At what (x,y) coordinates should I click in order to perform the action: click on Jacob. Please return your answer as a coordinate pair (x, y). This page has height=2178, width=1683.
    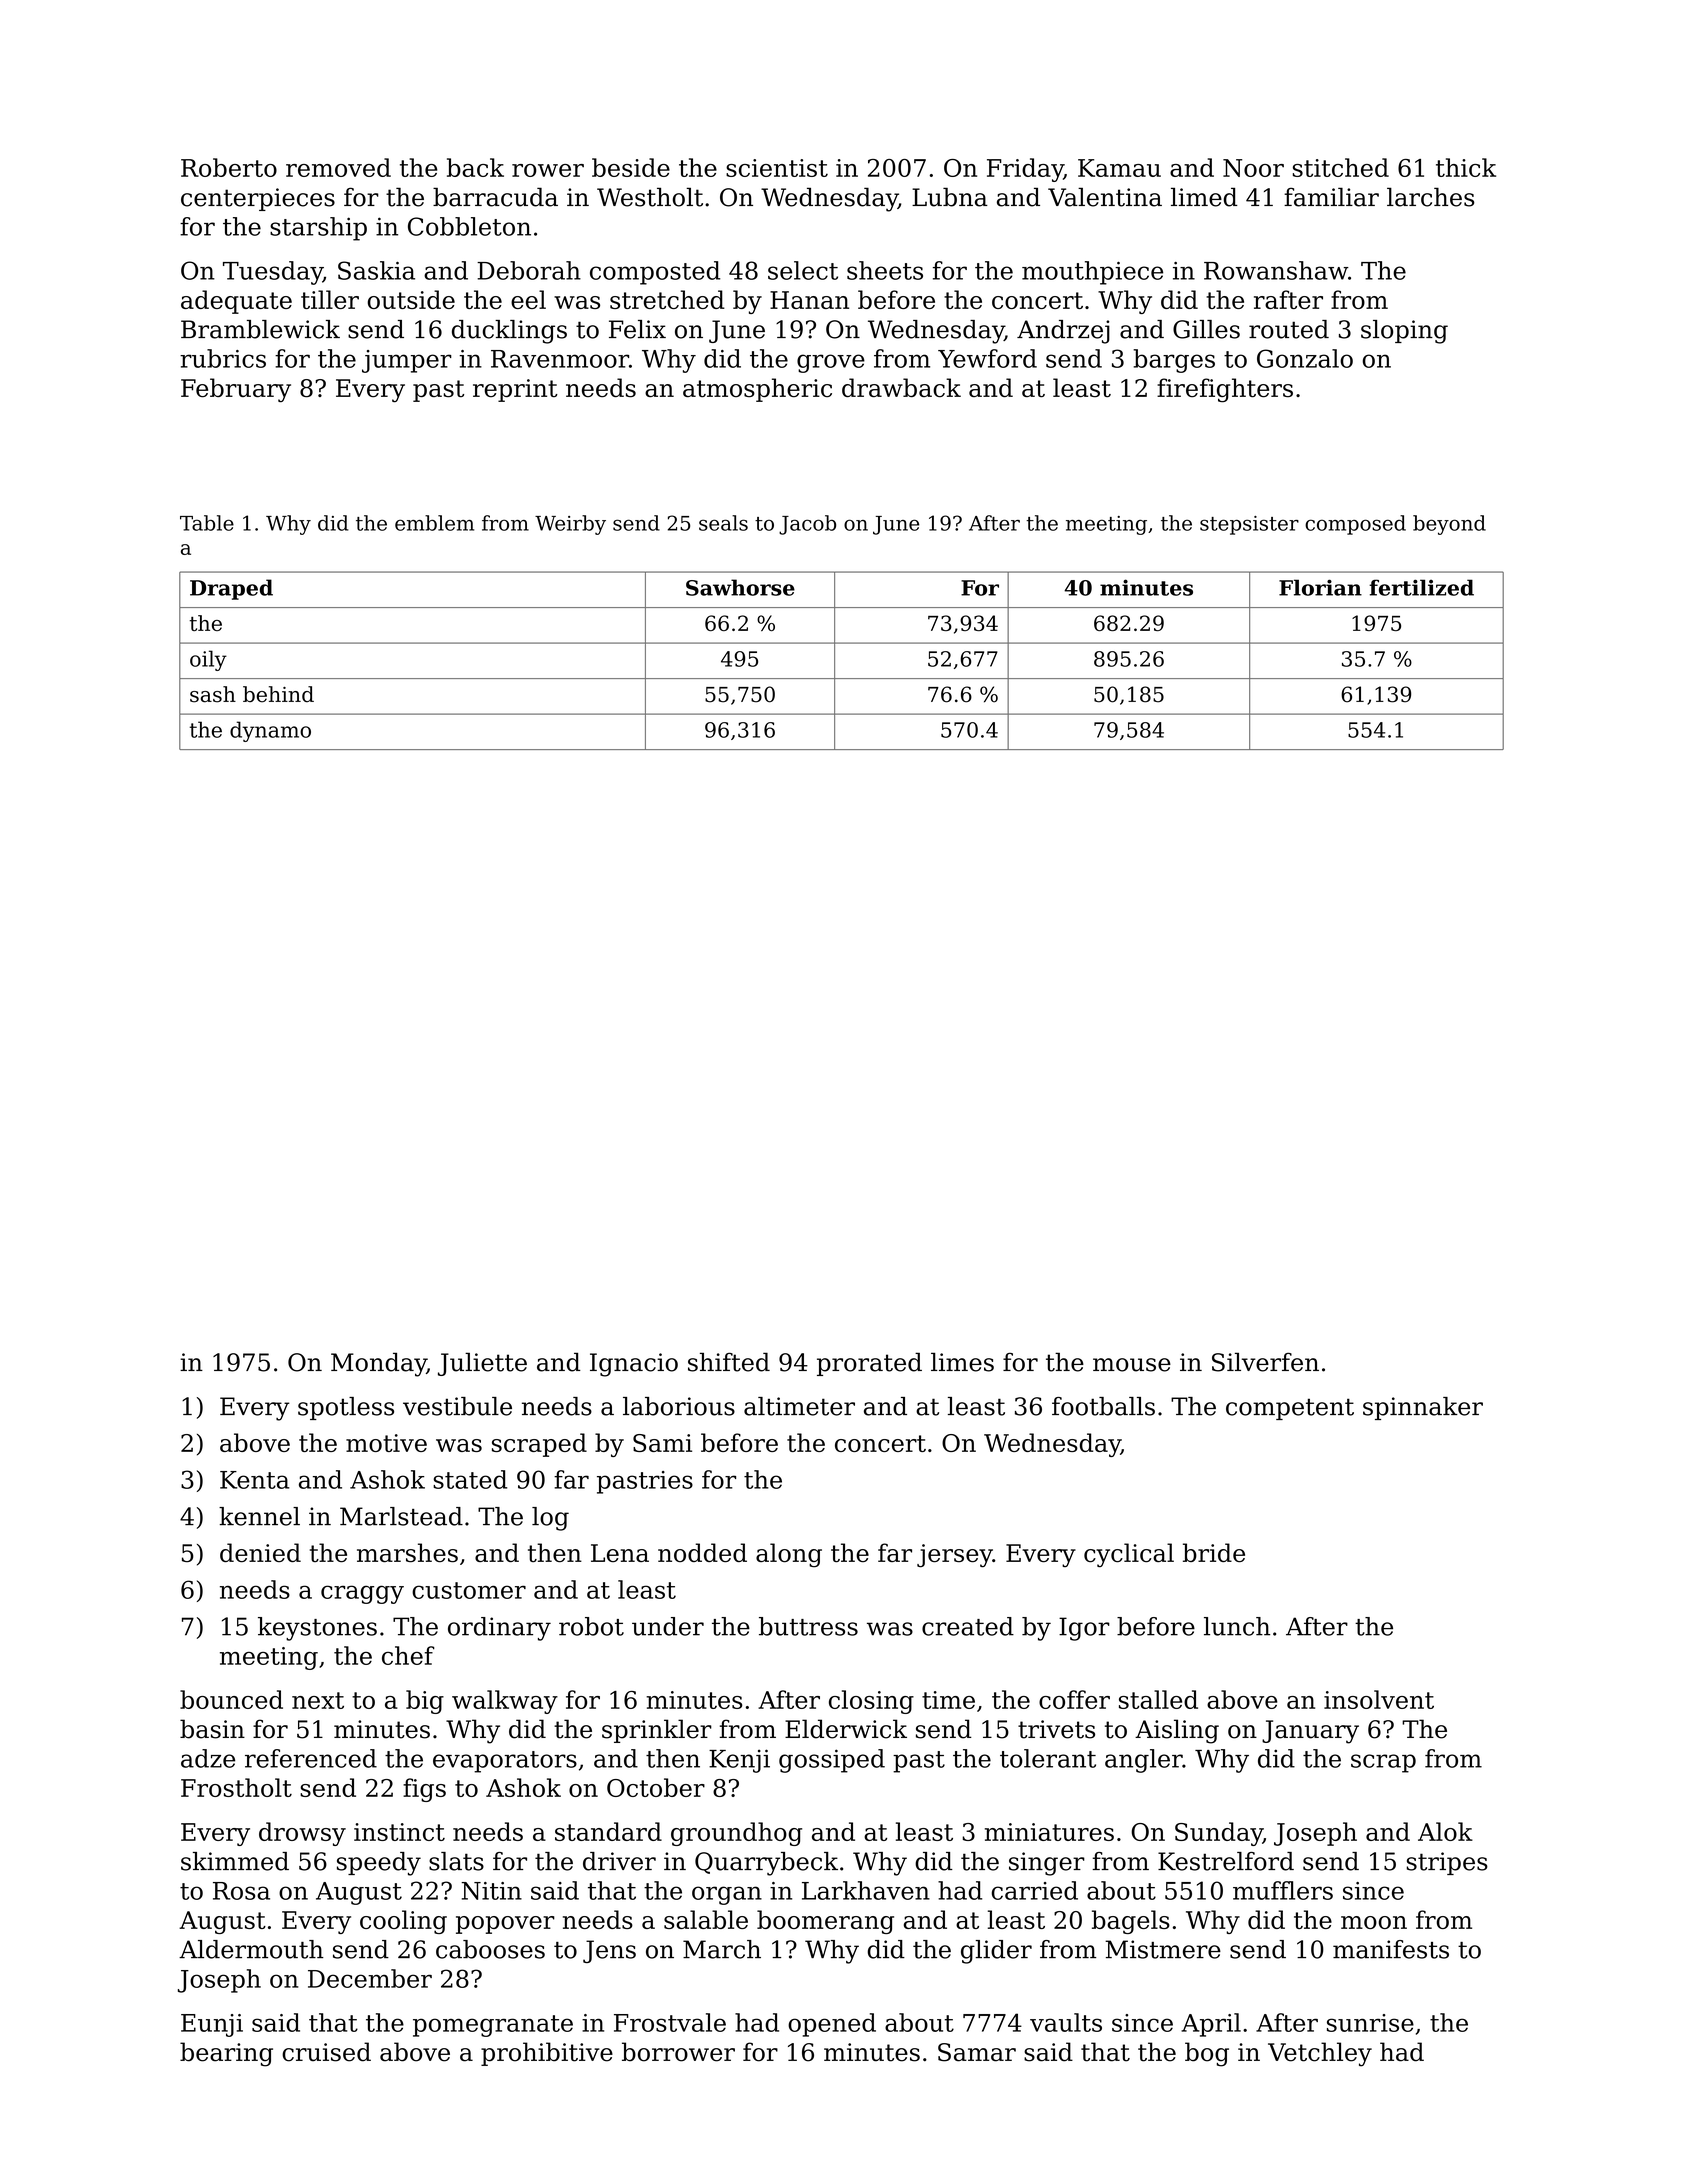
    Looking at the image, I should click on (807, 525).
